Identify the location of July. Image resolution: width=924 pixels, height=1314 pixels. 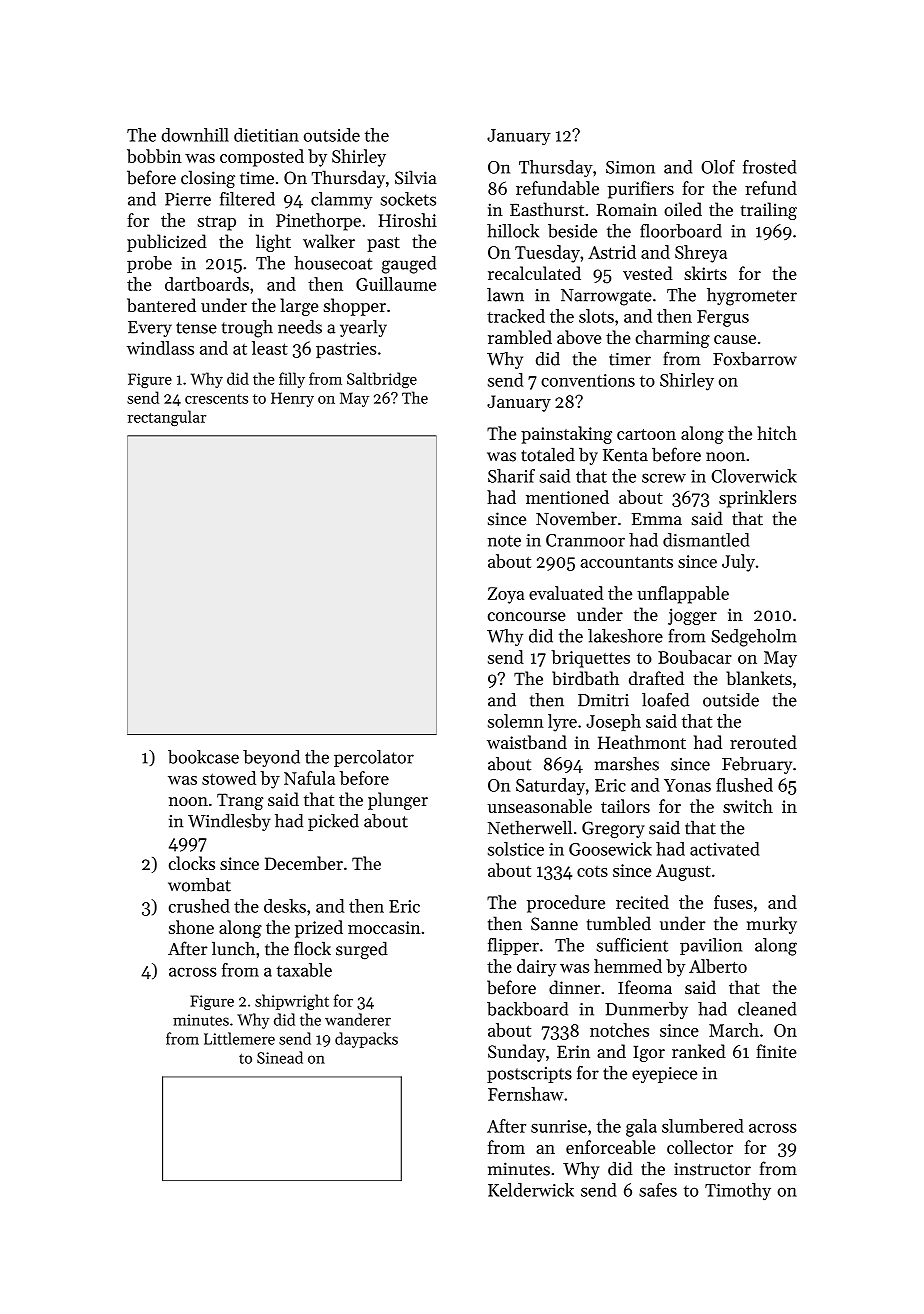
(738, 563).
